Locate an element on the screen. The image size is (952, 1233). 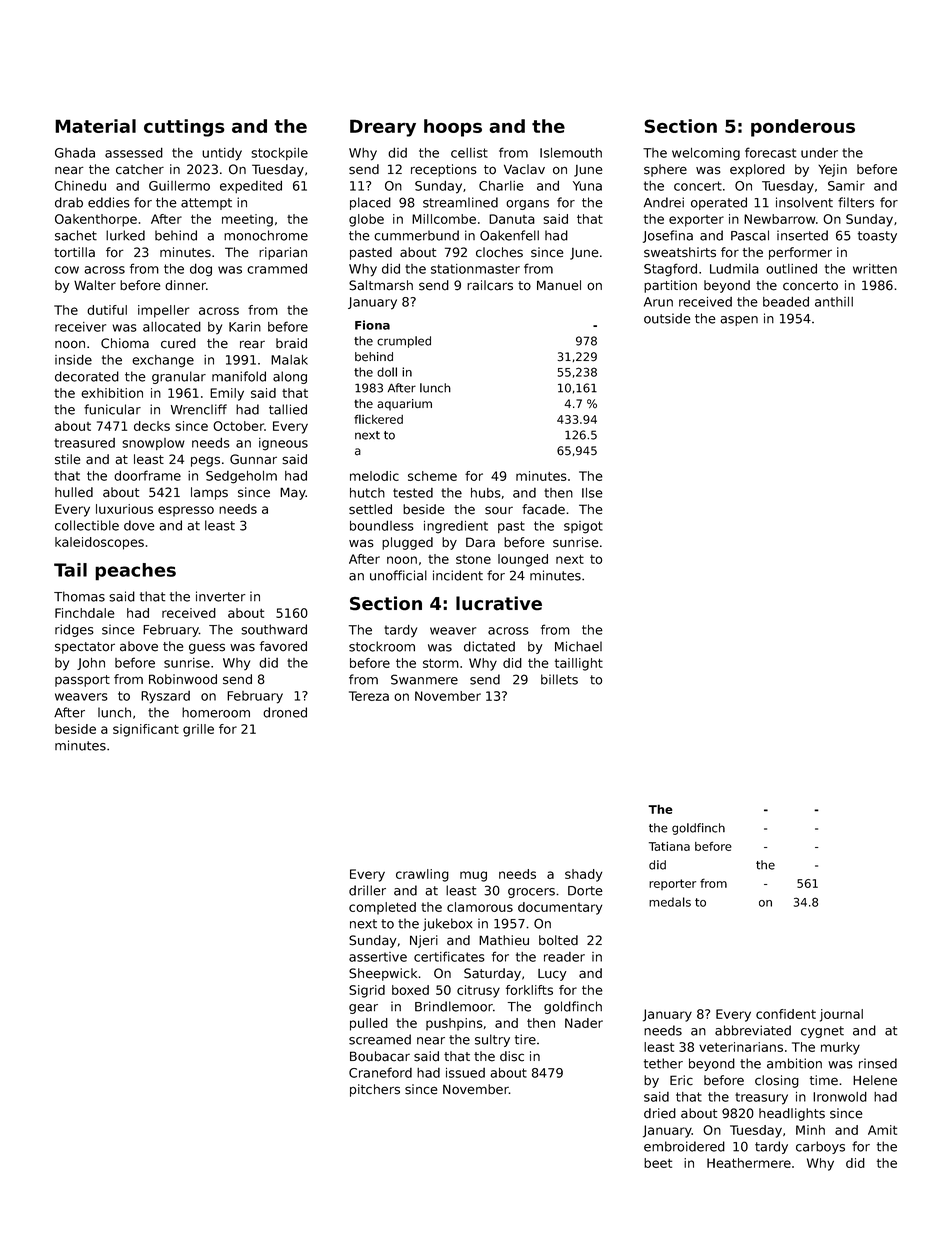
dog is located at coordinates (201, 270).
